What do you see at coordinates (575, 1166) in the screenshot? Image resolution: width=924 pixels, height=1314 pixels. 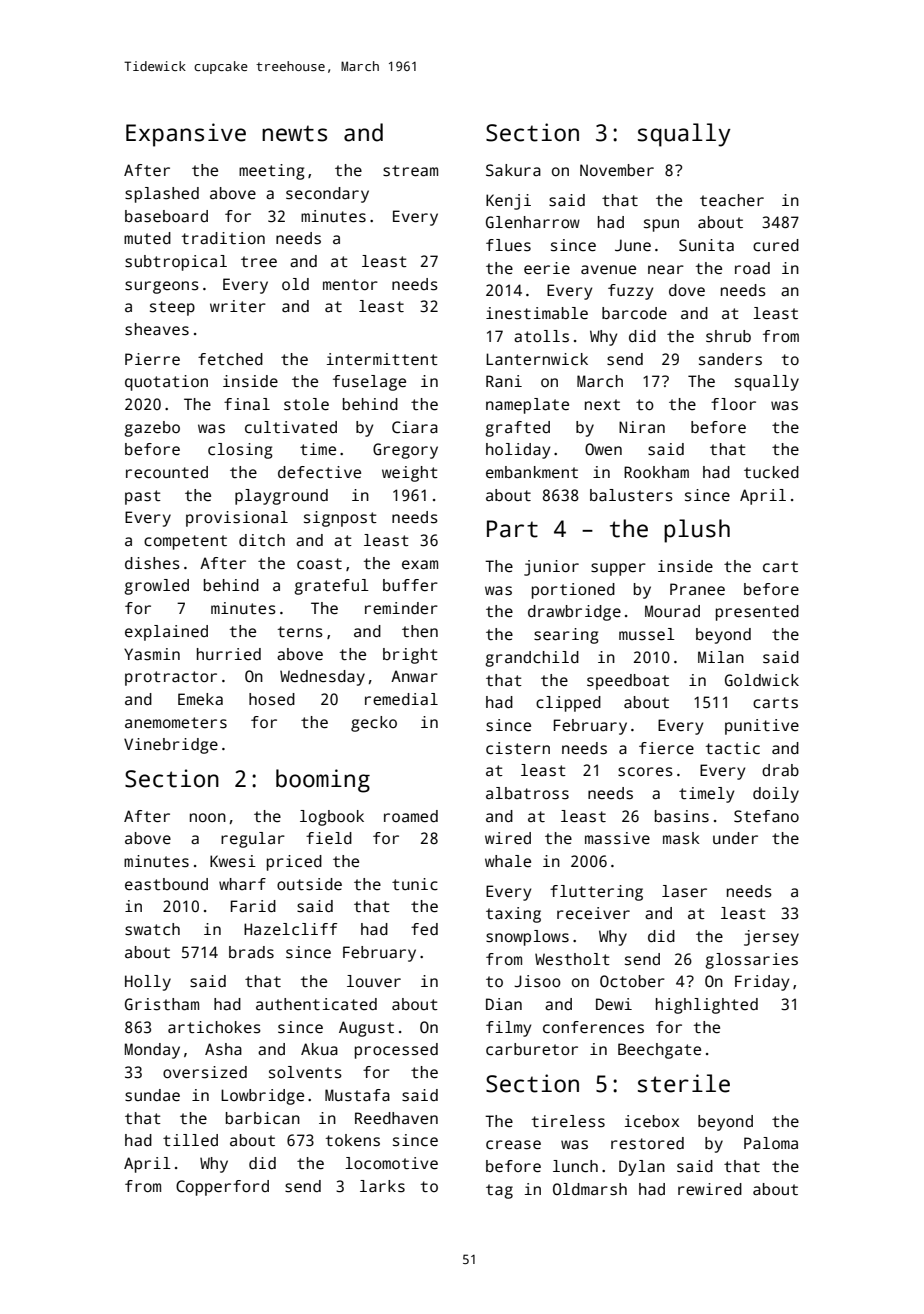 I see `lunch` at bounding box center [575, 1166].
